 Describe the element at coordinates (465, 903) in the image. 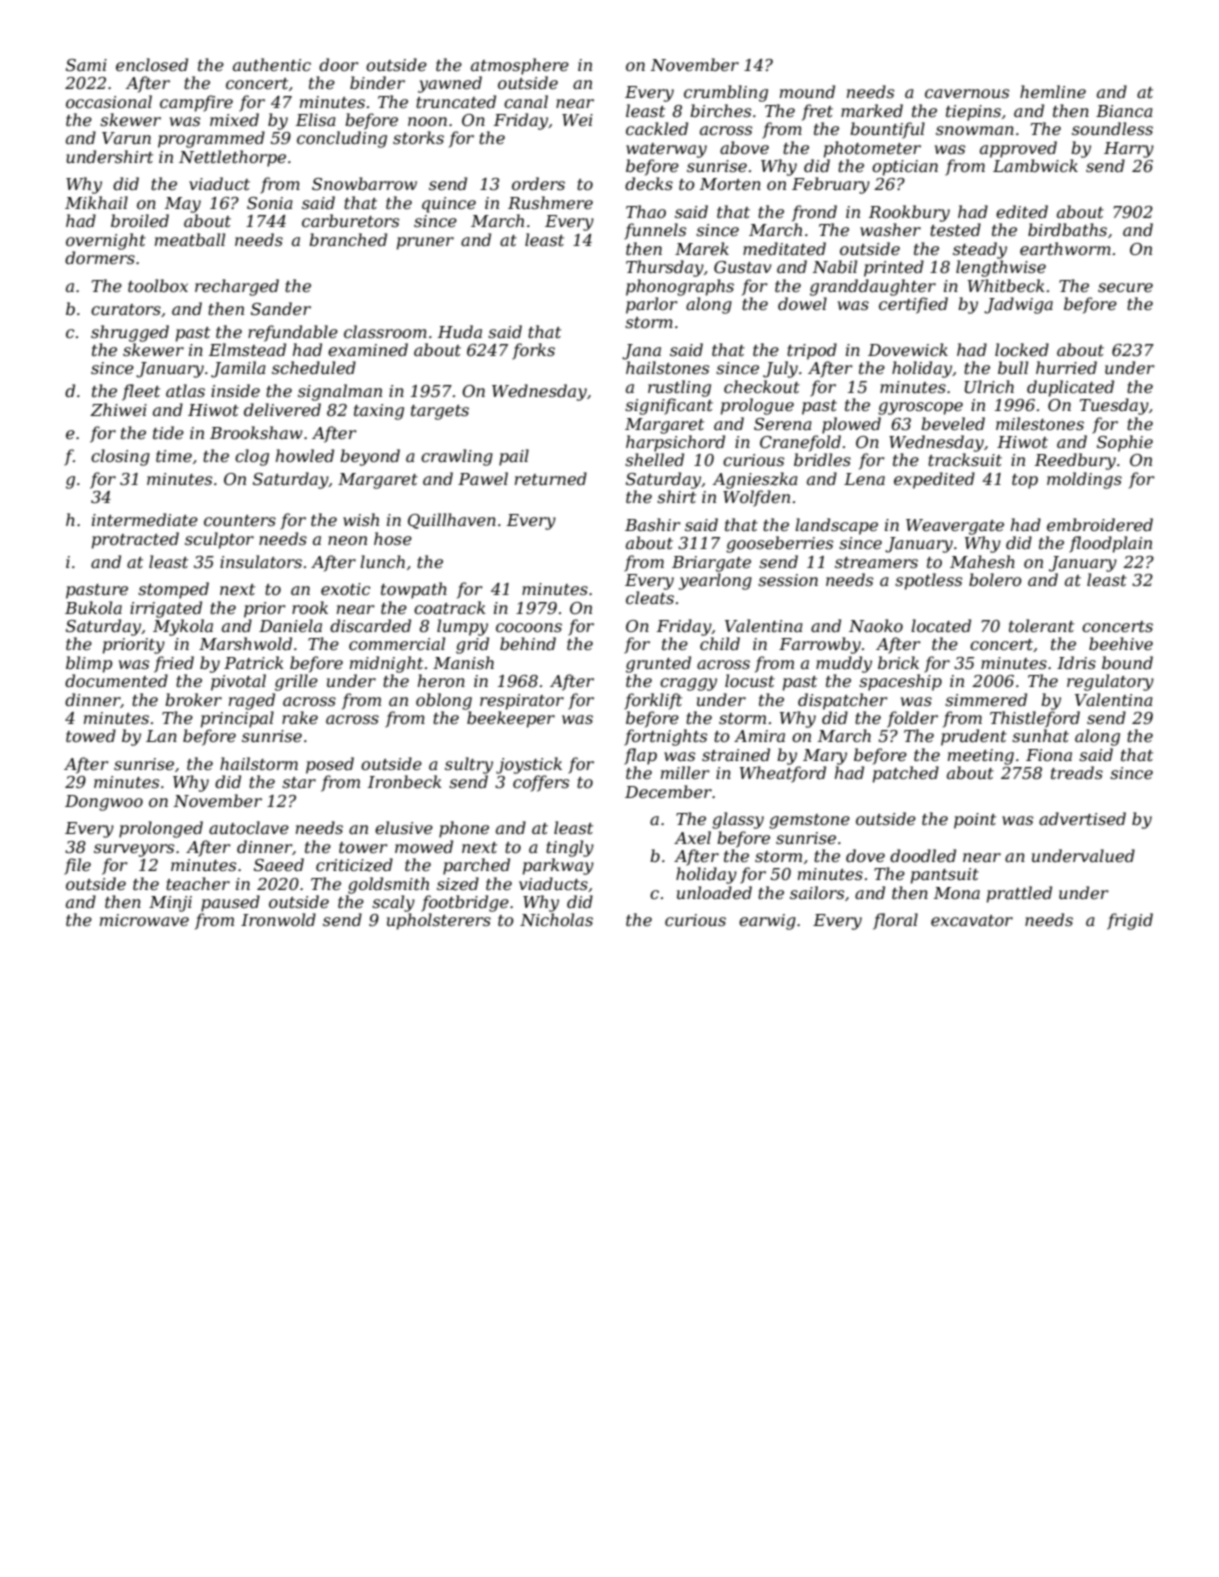

I see `footbridge` at that location.
